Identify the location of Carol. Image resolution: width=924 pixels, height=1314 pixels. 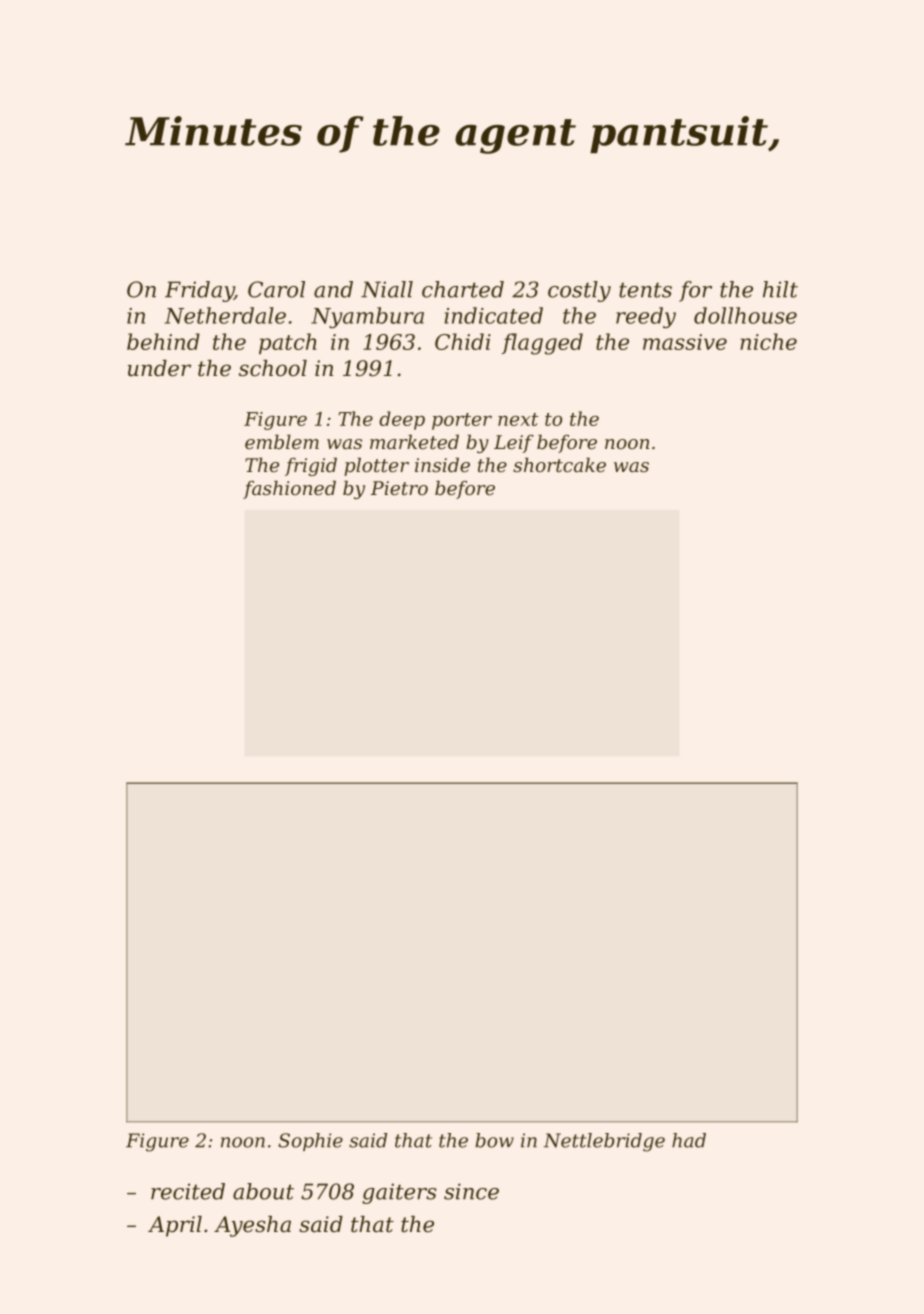
(276, 289).
